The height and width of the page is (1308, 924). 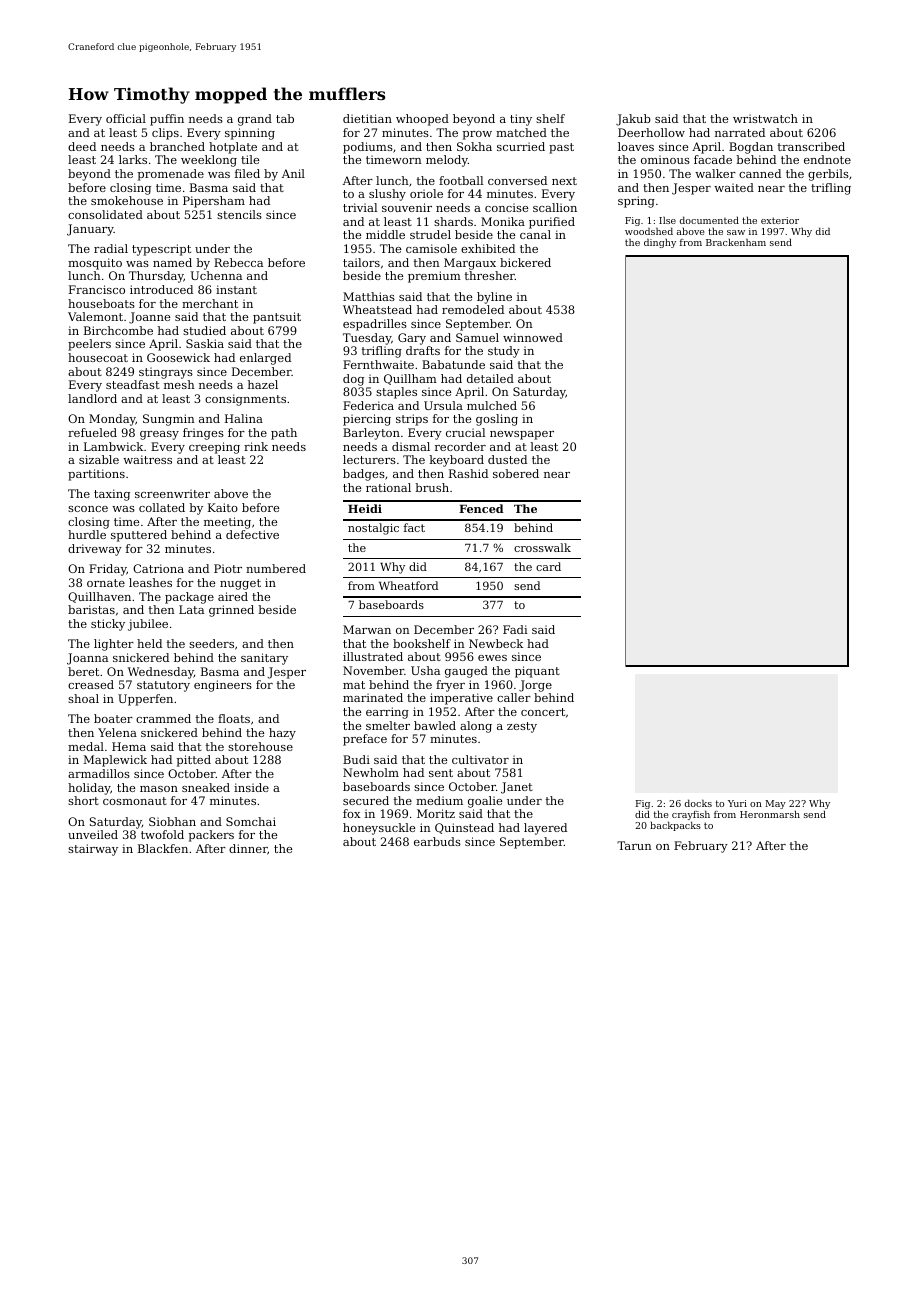 I want to click on waited, so click(x=734, y=187).
